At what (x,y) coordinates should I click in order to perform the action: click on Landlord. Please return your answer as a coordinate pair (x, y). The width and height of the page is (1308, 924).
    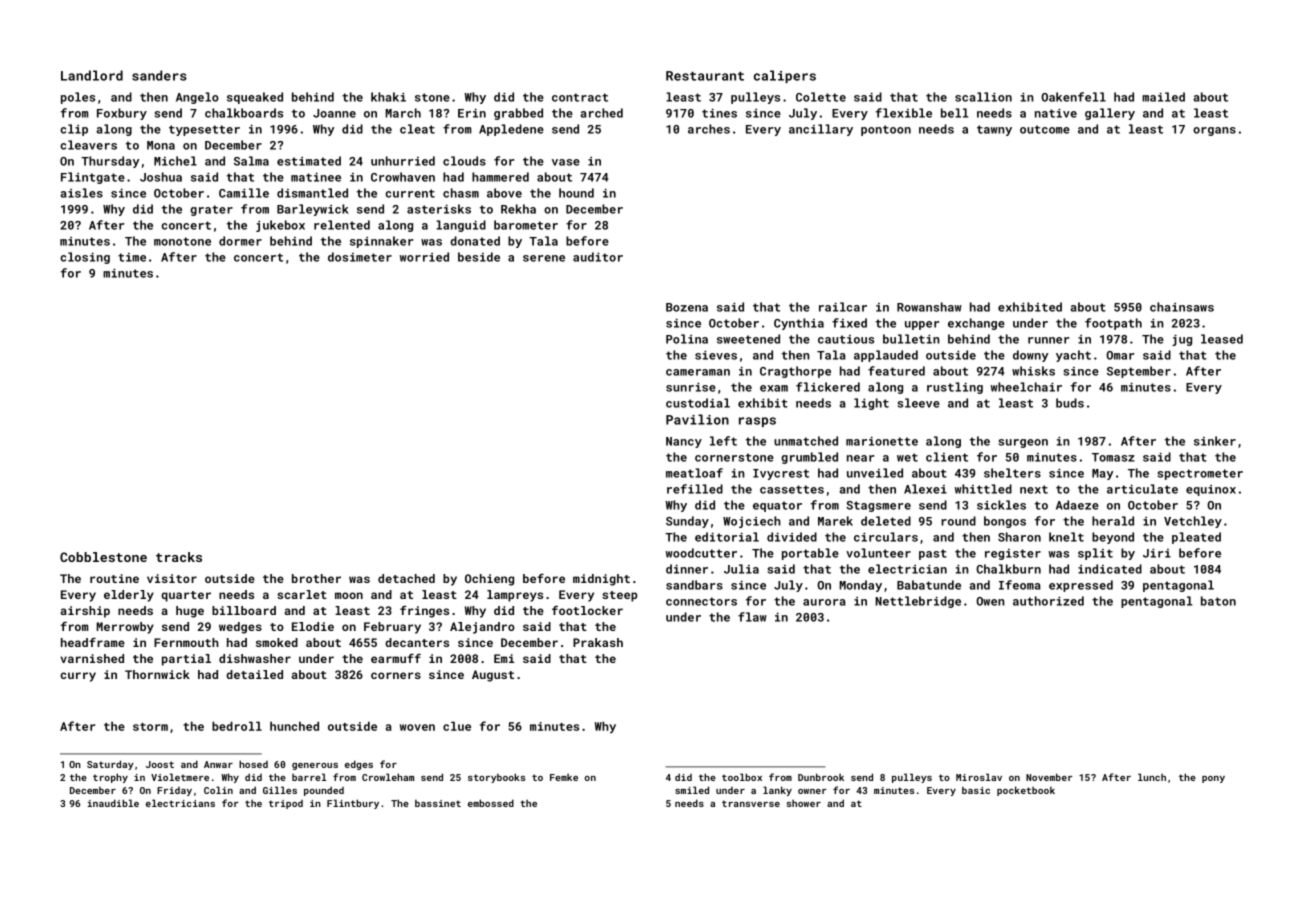
    Looking at the image, I should click on (92, 75).
